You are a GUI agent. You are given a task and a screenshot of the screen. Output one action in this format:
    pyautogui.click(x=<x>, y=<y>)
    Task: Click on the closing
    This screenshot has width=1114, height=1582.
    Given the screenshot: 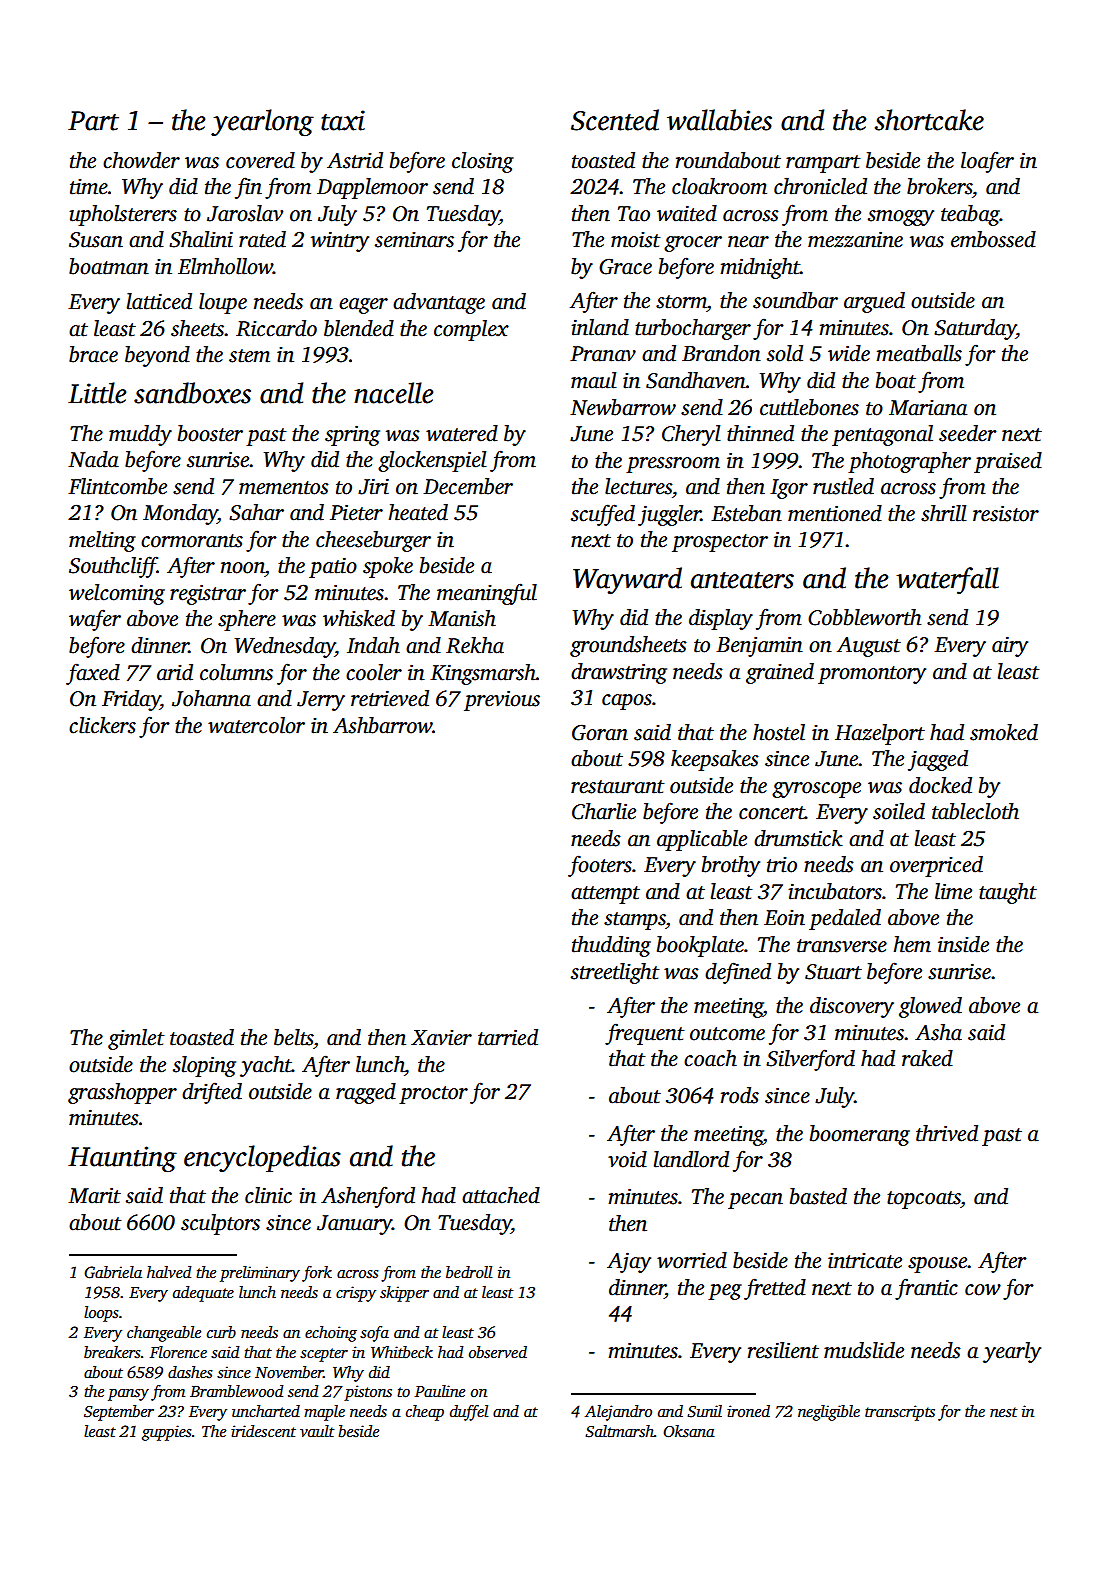 What is the action you would take?
    pyautogui.click(x=483, y=162)
